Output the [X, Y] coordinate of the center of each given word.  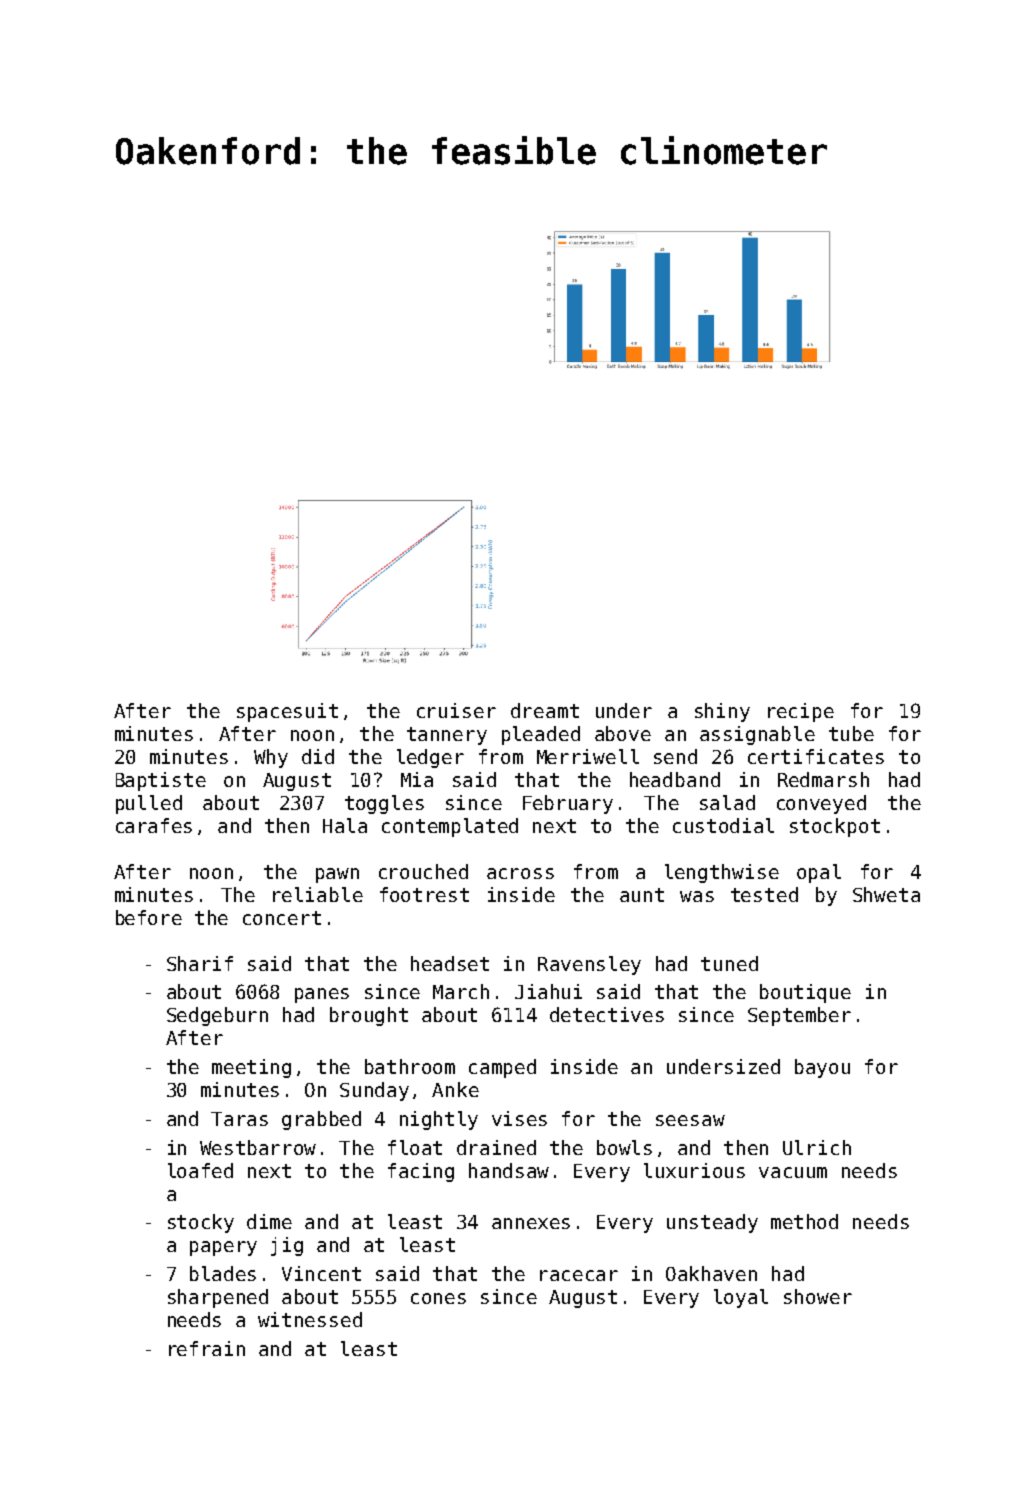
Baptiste [161, 781]
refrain [207, 1348]
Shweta [886, 894]
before [149, 917]
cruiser [456, 710]
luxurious [694, 1170]
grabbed [321, 1120]
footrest [424, 894]
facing [421, 1172]
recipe [801, 712]
